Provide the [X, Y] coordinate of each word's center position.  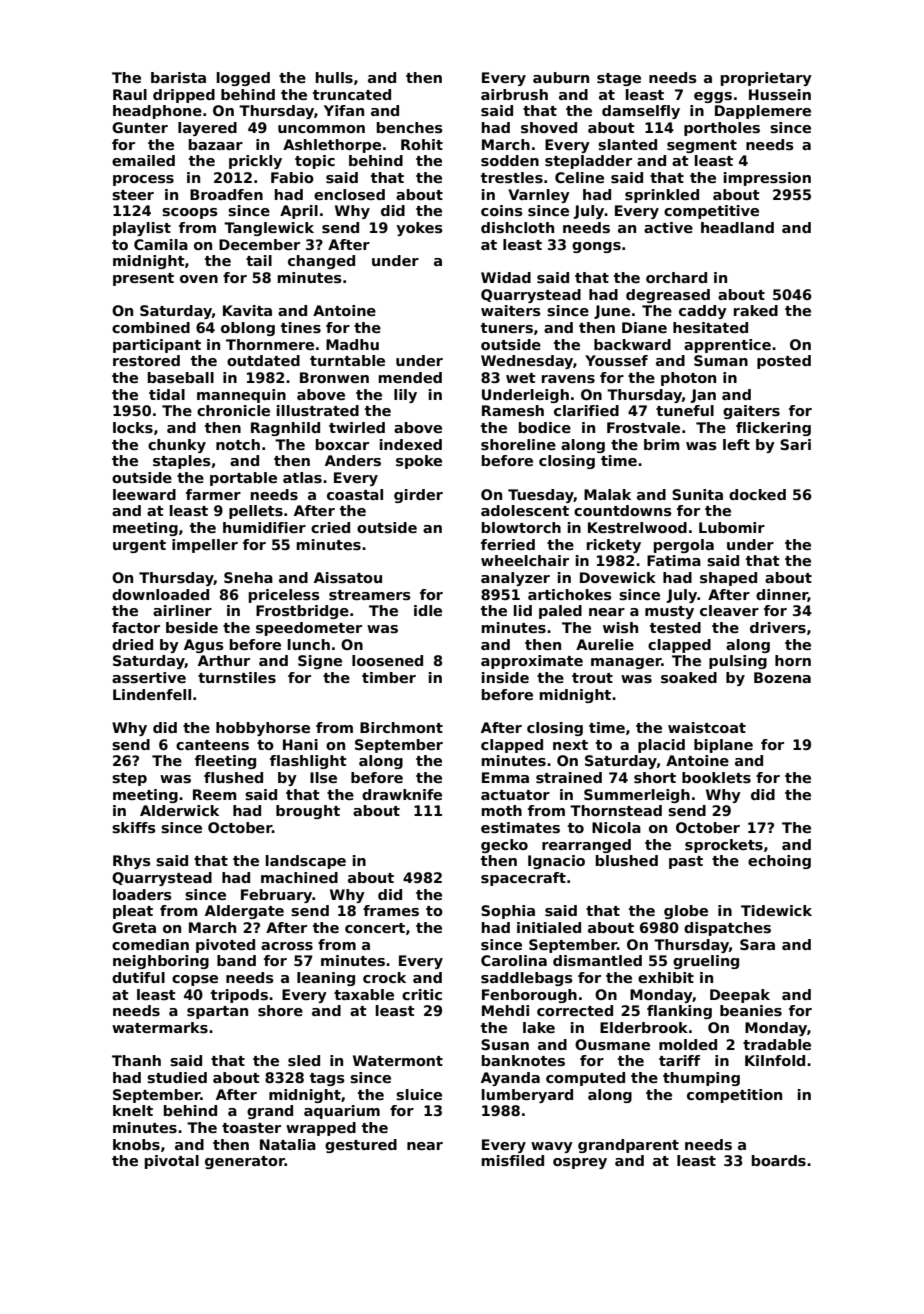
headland [737, 227]
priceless [284, 596]
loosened [387, 660]
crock [384, 977]
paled [560, 612]
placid [661, 746]
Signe [320, 662]
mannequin [241, 396]
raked [756, 310]
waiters [511, 310]
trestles [512, 177]
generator [245, 1162]
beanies [751, 1010]
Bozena [782, 677]
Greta [134, 927]
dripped [184, 96]
